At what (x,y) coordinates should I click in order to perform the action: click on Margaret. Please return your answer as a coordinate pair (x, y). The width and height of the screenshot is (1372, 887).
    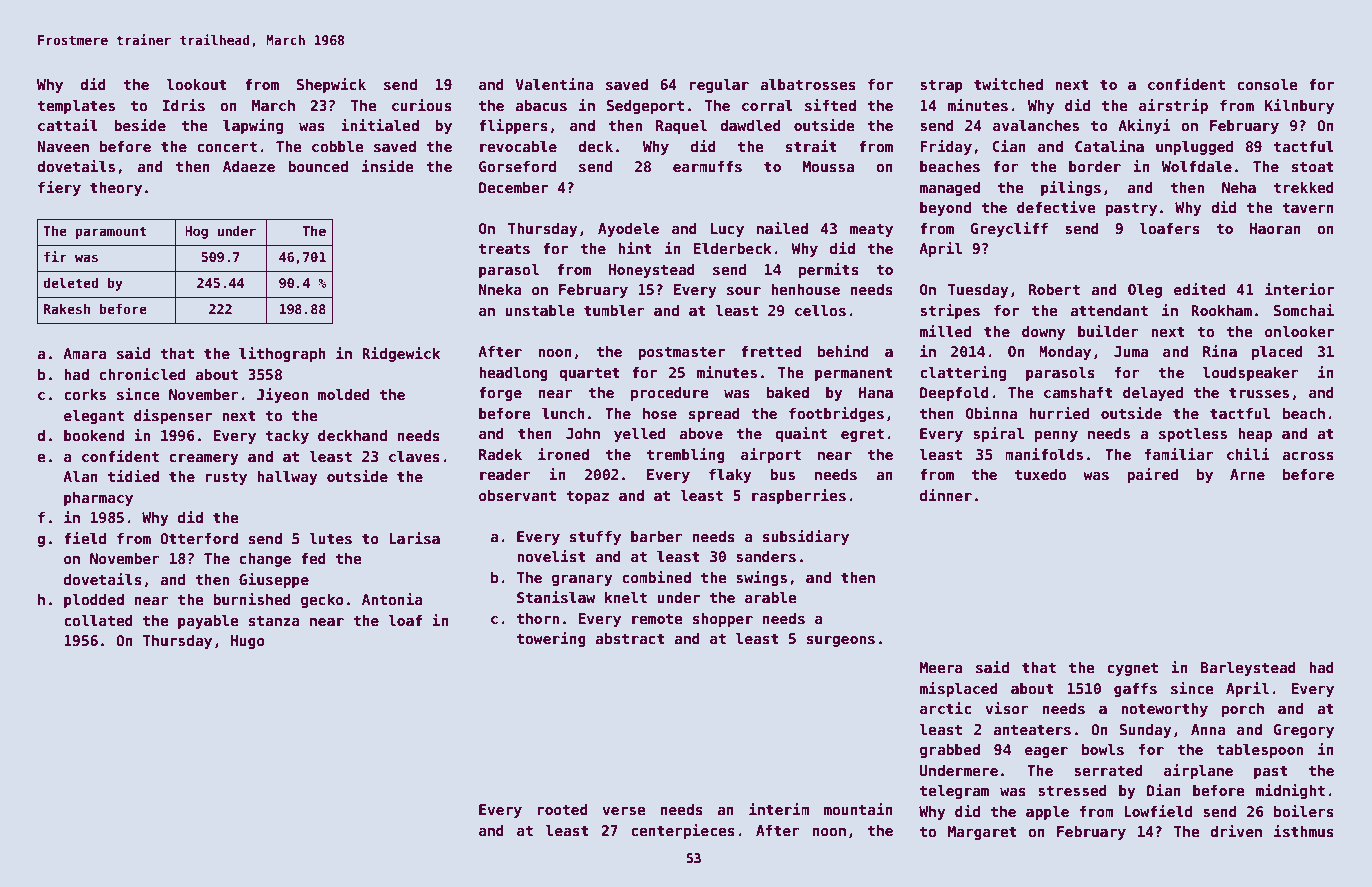
    Looking at the image, I should click on (982, 833).
